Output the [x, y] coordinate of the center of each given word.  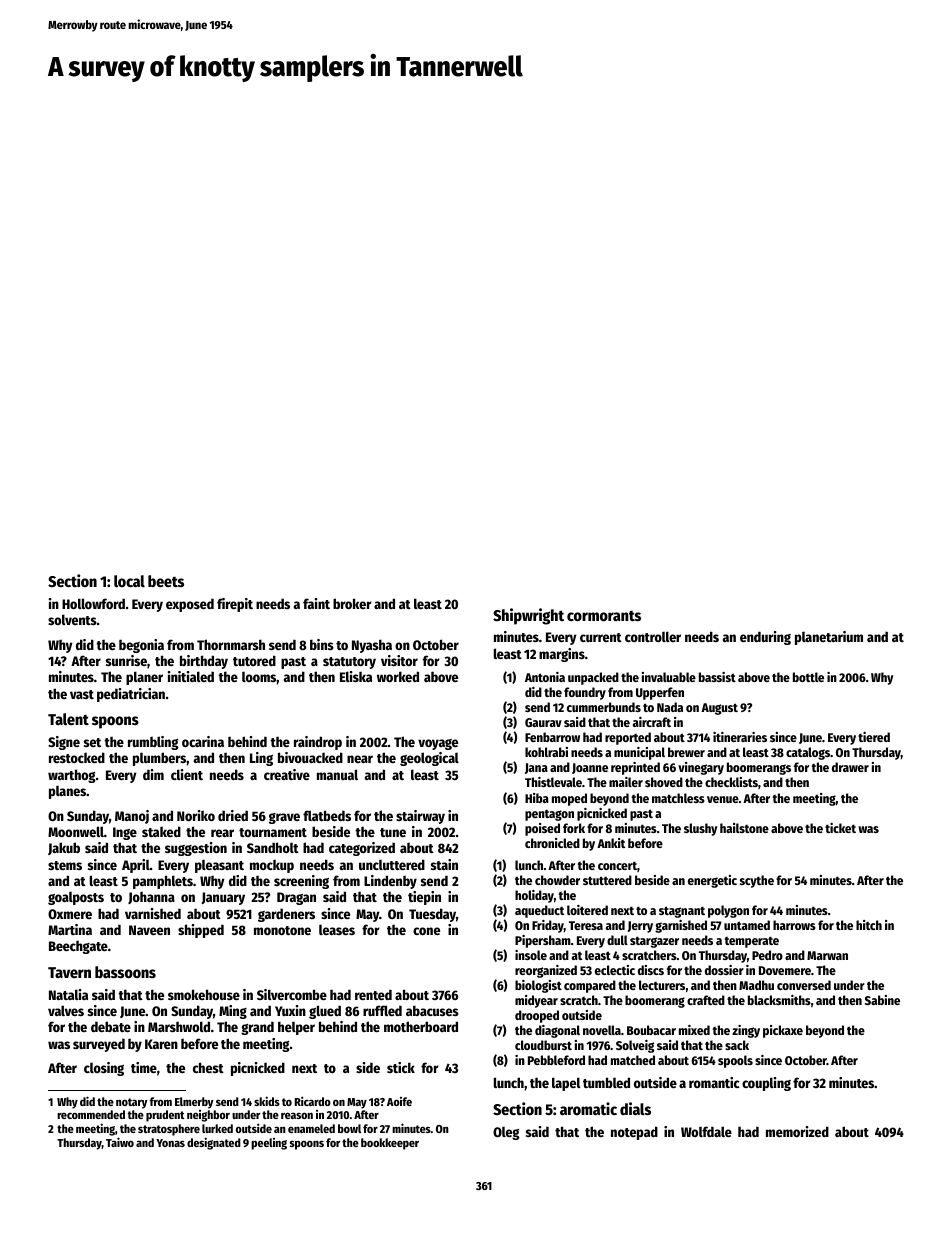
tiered [874, 737]
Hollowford [93, 603]
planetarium [829, 638]
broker [352, 603]
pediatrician [131, 695]
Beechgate [78, 947]
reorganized [546, 971]
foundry [585, 693]
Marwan [827, 955]
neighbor [208, 1116]
